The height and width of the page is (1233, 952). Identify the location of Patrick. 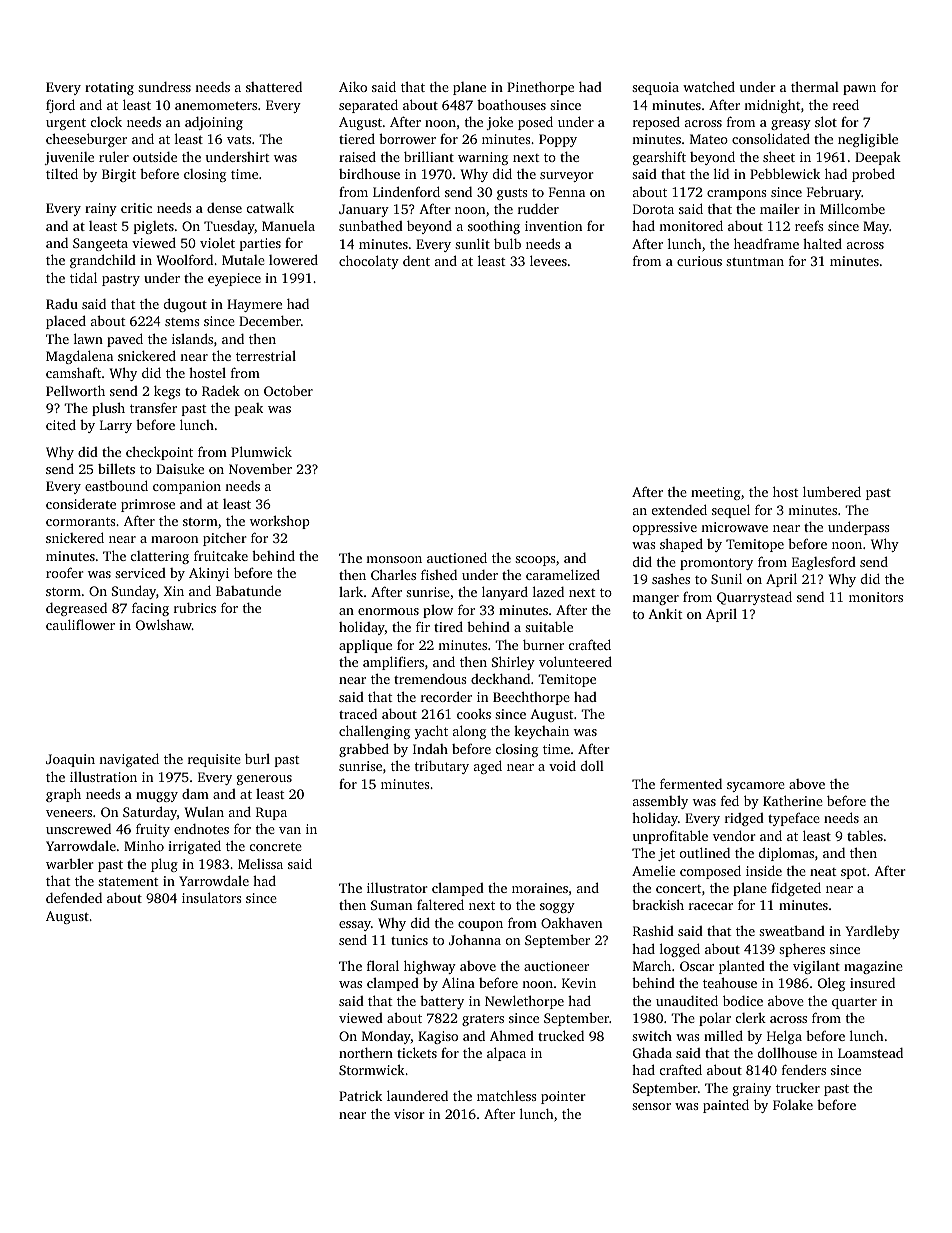
(360, 1096).
